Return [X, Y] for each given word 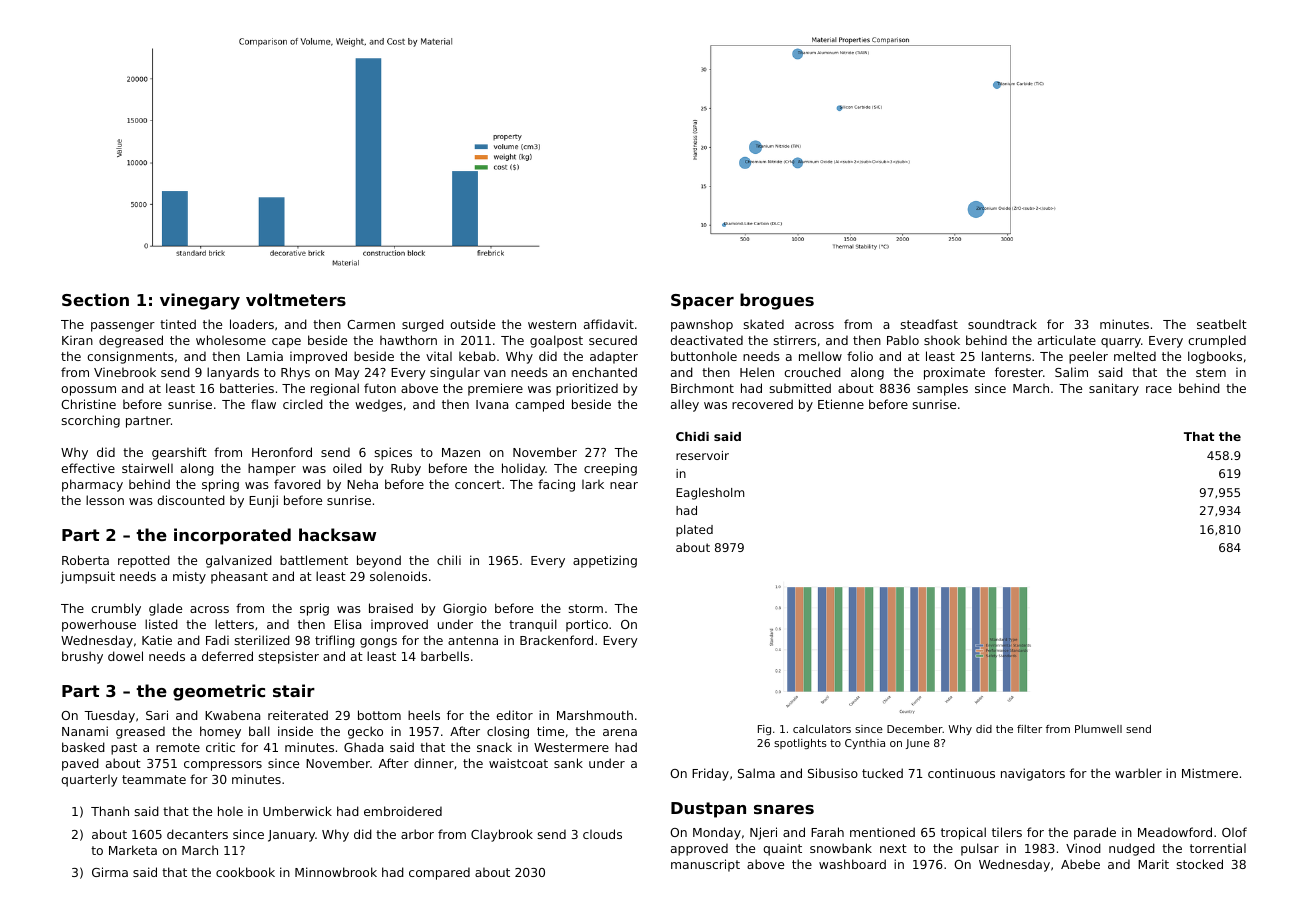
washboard [852, 864]
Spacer [702, 302]
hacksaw [337, 534]
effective [88, 468]
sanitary [1114, 389]
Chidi [692, 436]
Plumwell [1098, 729]
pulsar [980, 849]
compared [439, 873]
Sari [157, 715]
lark [593, 484]
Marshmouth [595, 715]
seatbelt [1222, 324]
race [1159, 389]
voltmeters [296, 299]
